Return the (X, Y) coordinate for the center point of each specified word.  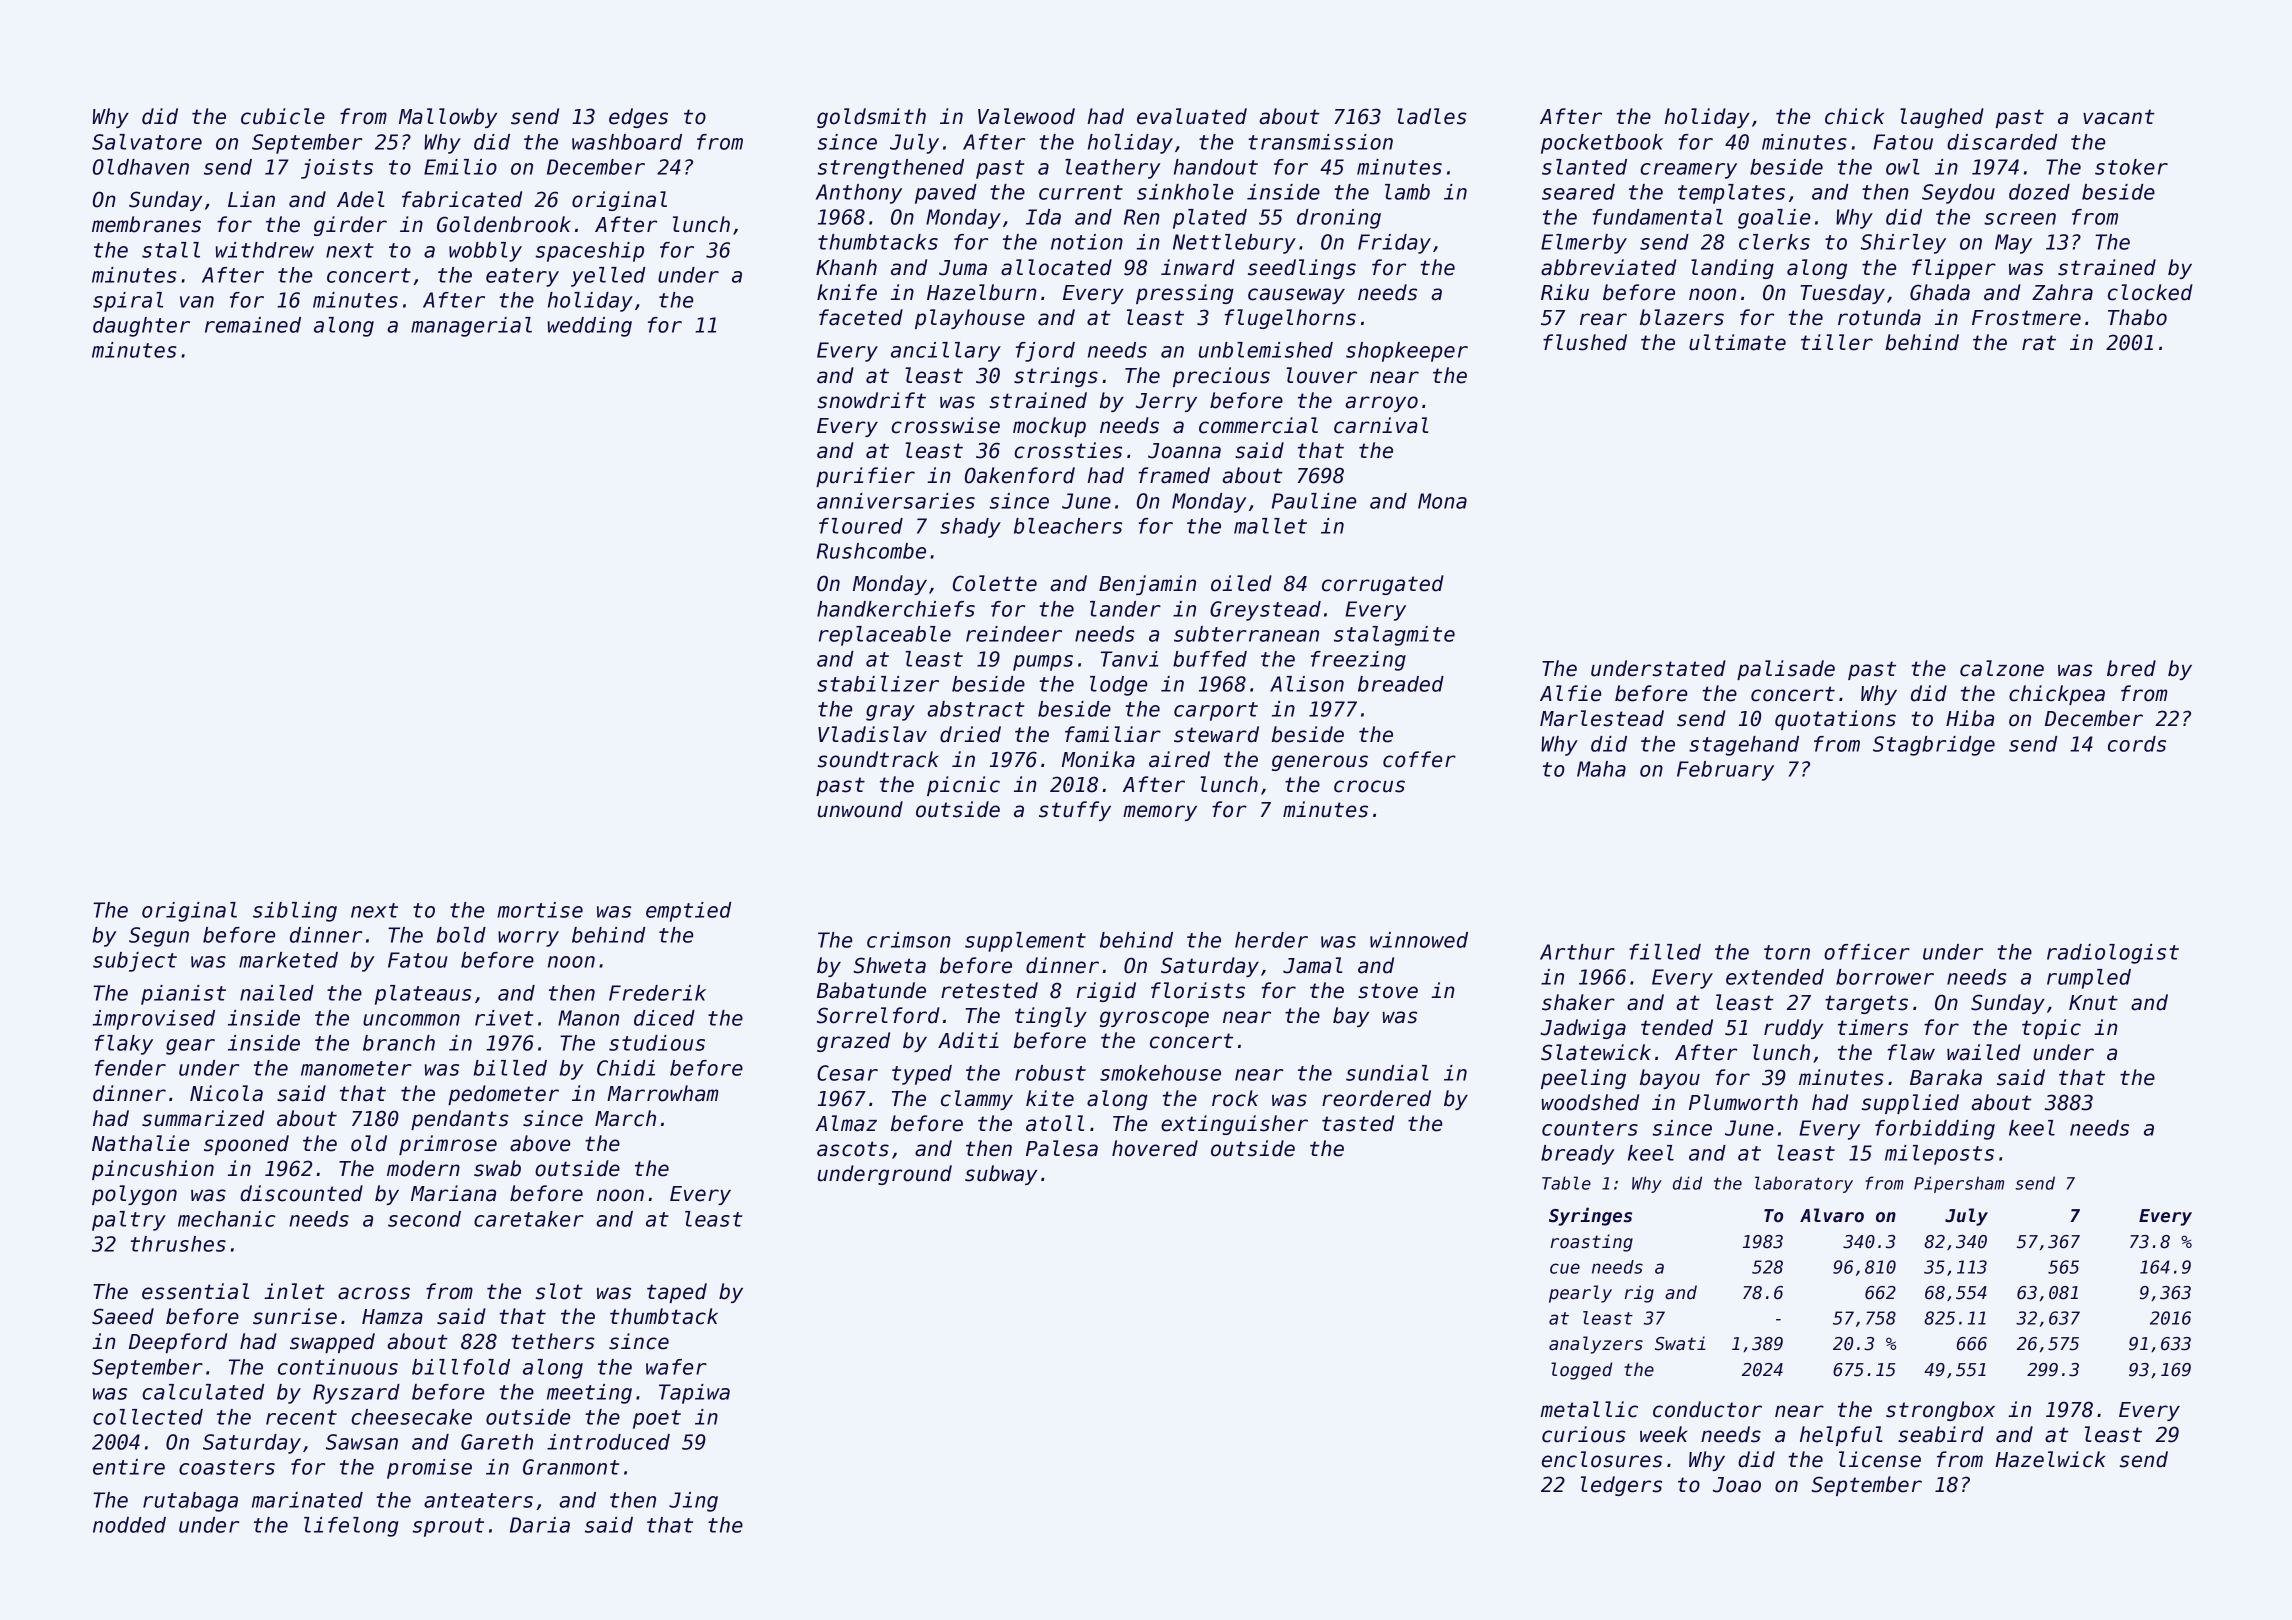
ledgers (1621, 1486)
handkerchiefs (896, 609)
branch (399, 1043)
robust (1050, 1073)
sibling (295, 912)
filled (1665, 952)
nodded (129, 1525)
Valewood (1026, 116)
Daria (540, 1525)
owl (1903, 167)
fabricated (462, 199)
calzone (2002, 668)
